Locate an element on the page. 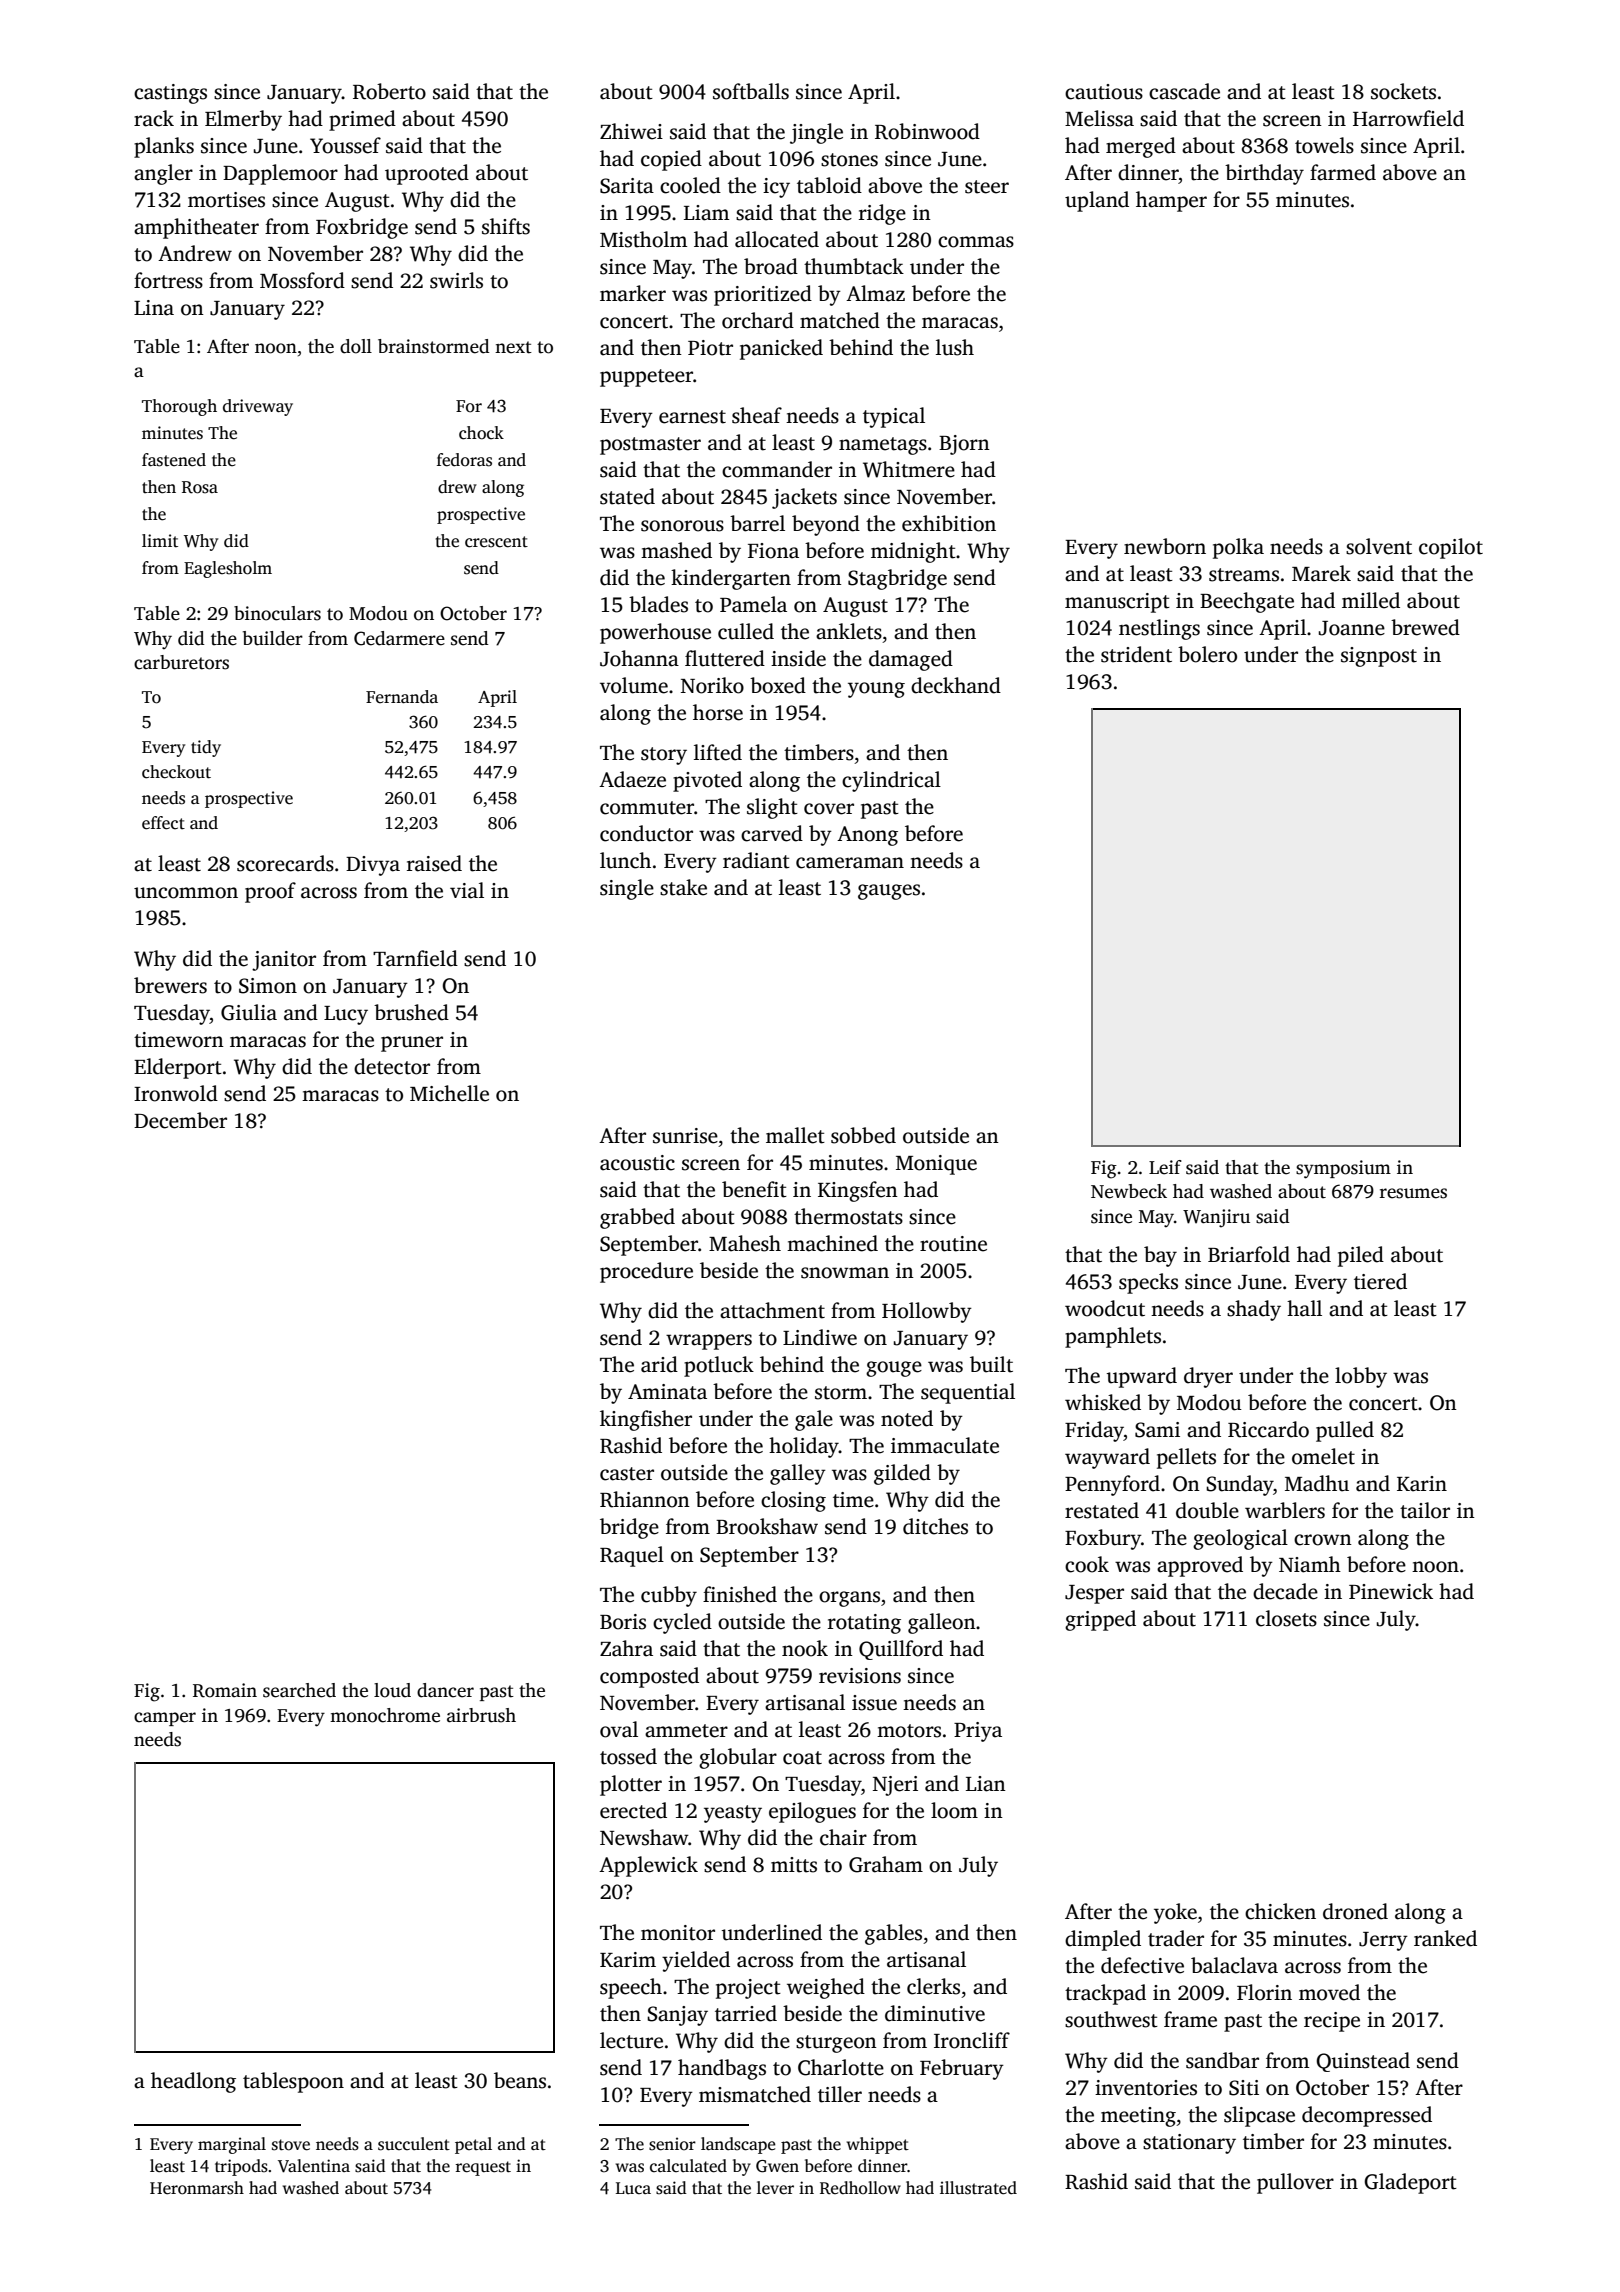 This document has width=1620, height=2292. request is located at coordinates (483, 2168).
